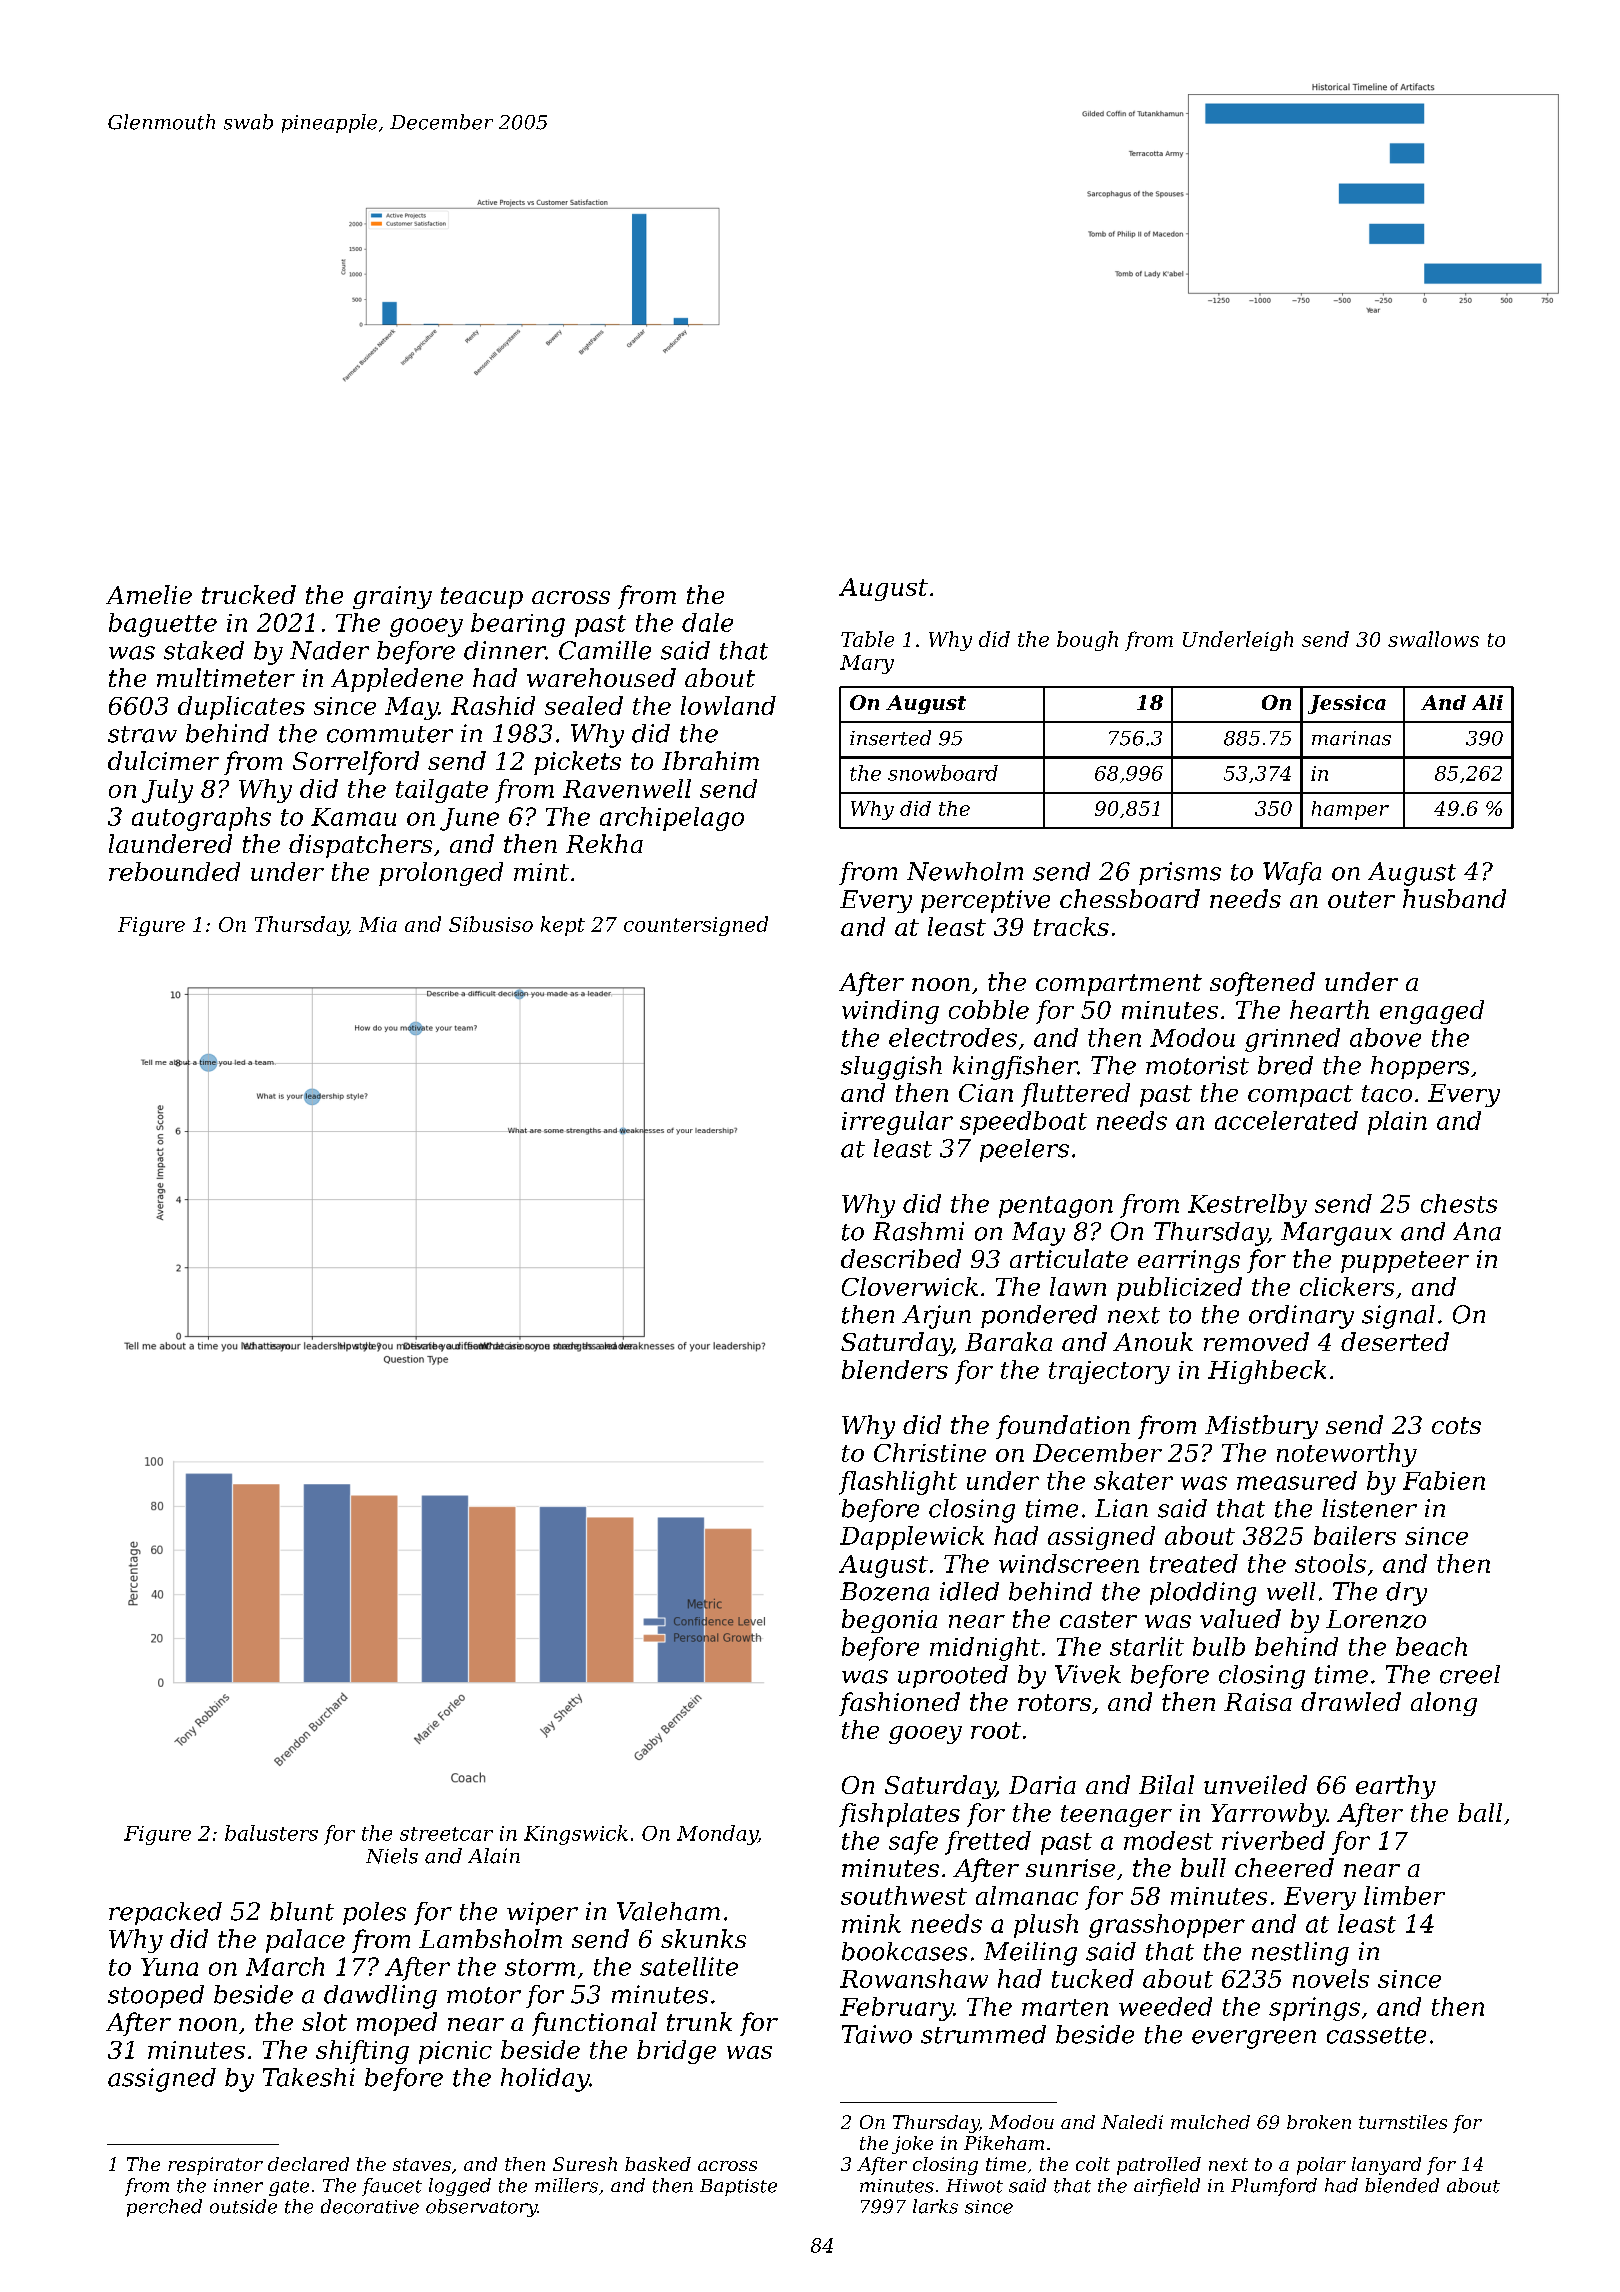 The width and height of the screenshot is (1620, 2292). Describe the element at coordinates (1180, 873) in the screenshot. I see `prisms` at that location.
